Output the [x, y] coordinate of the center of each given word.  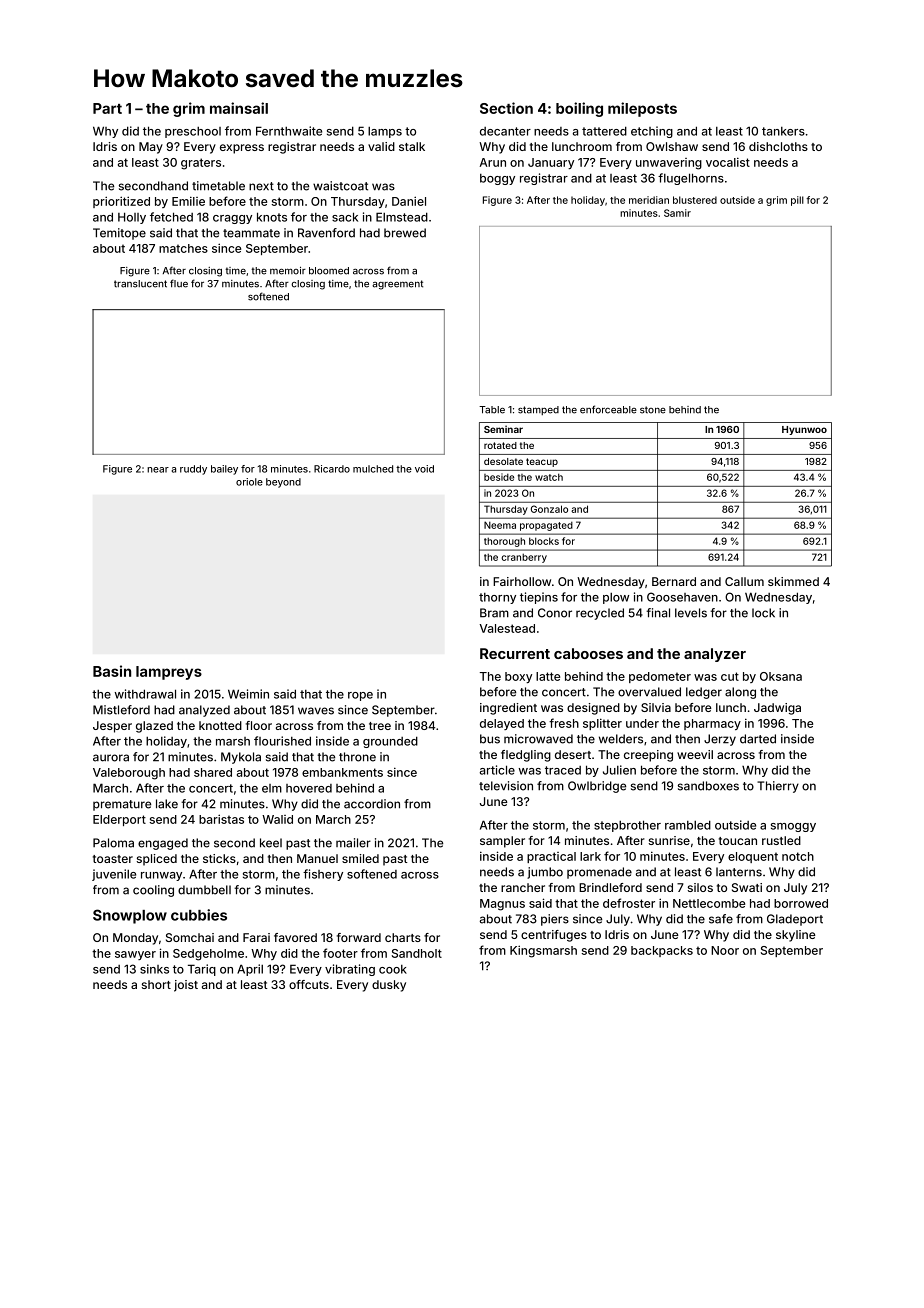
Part [107, 108]
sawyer [135, 955]
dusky [389, 986]
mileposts [642, 109]
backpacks [662, 951]
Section [506, 108]
